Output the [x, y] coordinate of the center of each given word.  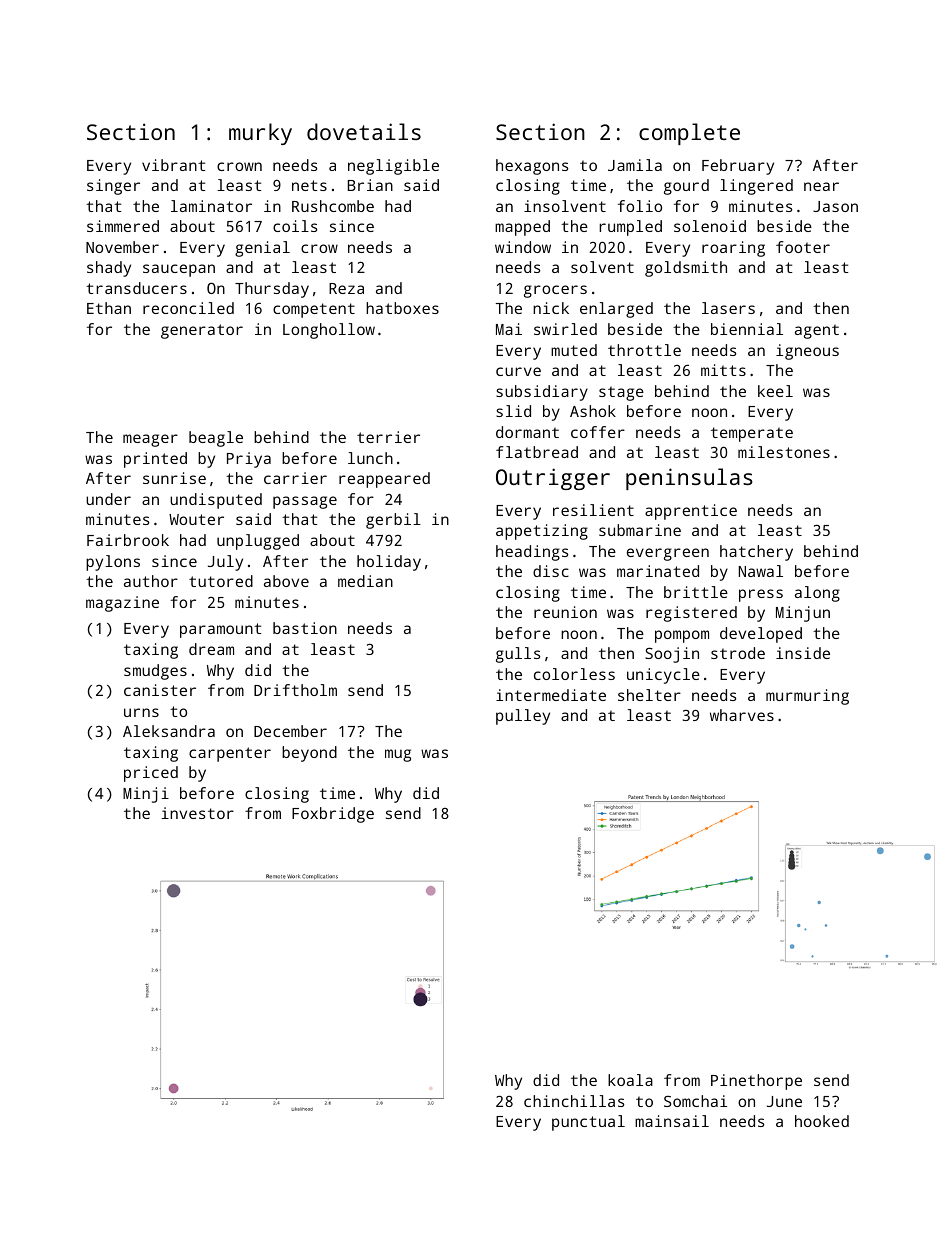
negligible [393, 167]
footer [803, 247]
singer [113, 187]
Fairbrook [128, 540]
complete [689, 134]
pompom [682, 636]
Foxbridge [333, 815]
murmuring [807, 697]
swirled [565, 329]
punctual [588, 1123]
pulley [523, 717]
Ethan [109, 308]
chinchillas [574, 1101]
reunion [565, 612]
